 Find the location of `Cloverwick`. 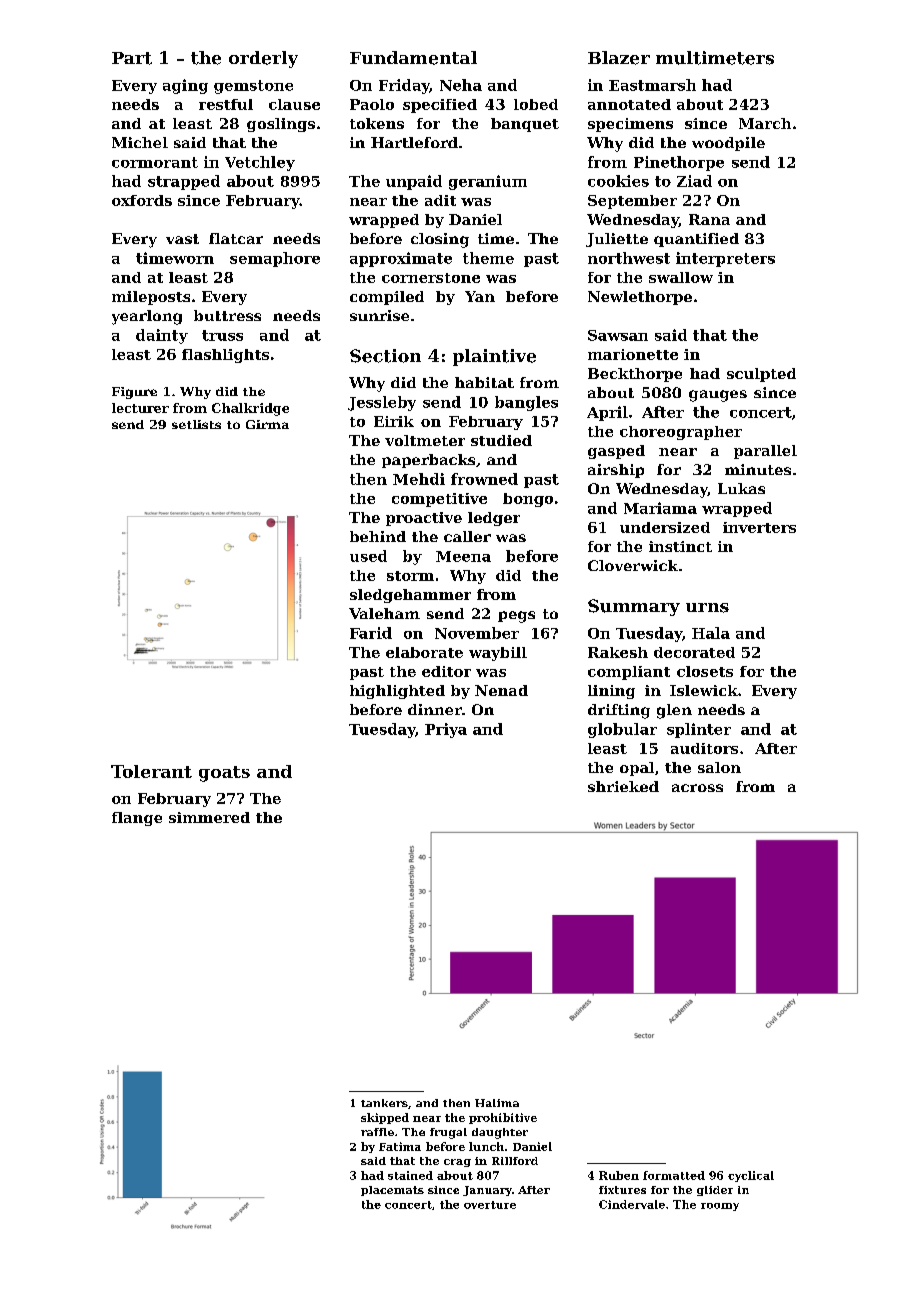

Cloverwick is located at coordinates (633, 565).
